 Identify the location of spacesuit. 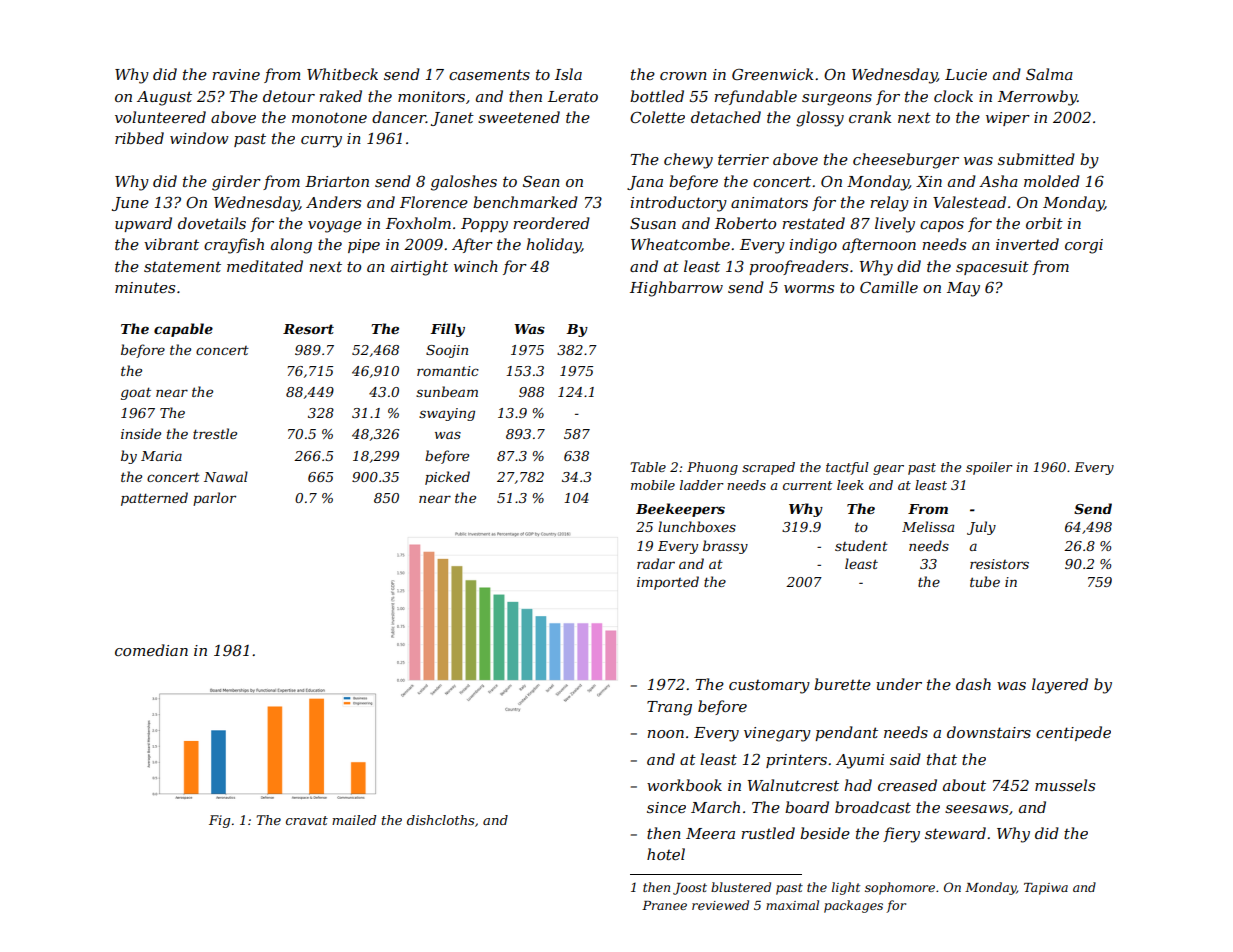
(992, 268).
